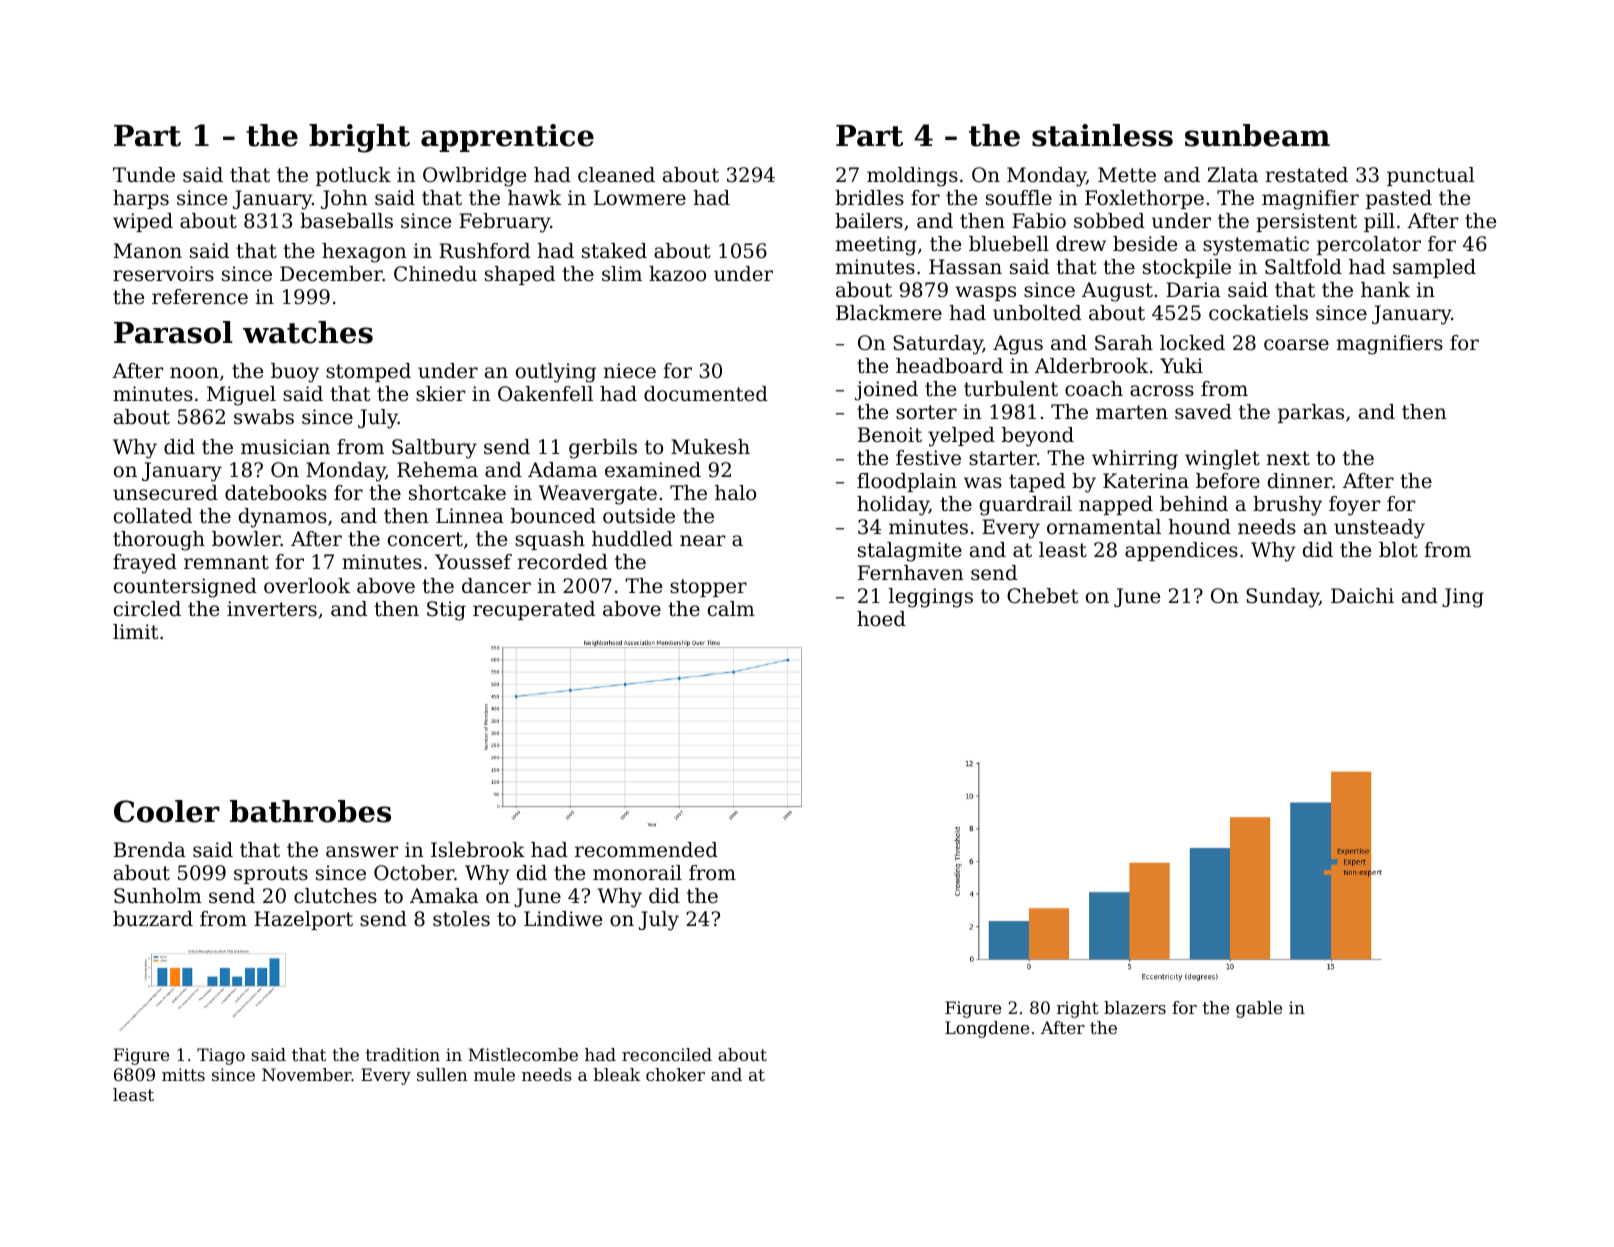 The width and height of the screenshot is (1614, 1247). What do you see at coordinates (881, 619) in the screenshot?
I see `hoed` at bounding box center [881, 619].
